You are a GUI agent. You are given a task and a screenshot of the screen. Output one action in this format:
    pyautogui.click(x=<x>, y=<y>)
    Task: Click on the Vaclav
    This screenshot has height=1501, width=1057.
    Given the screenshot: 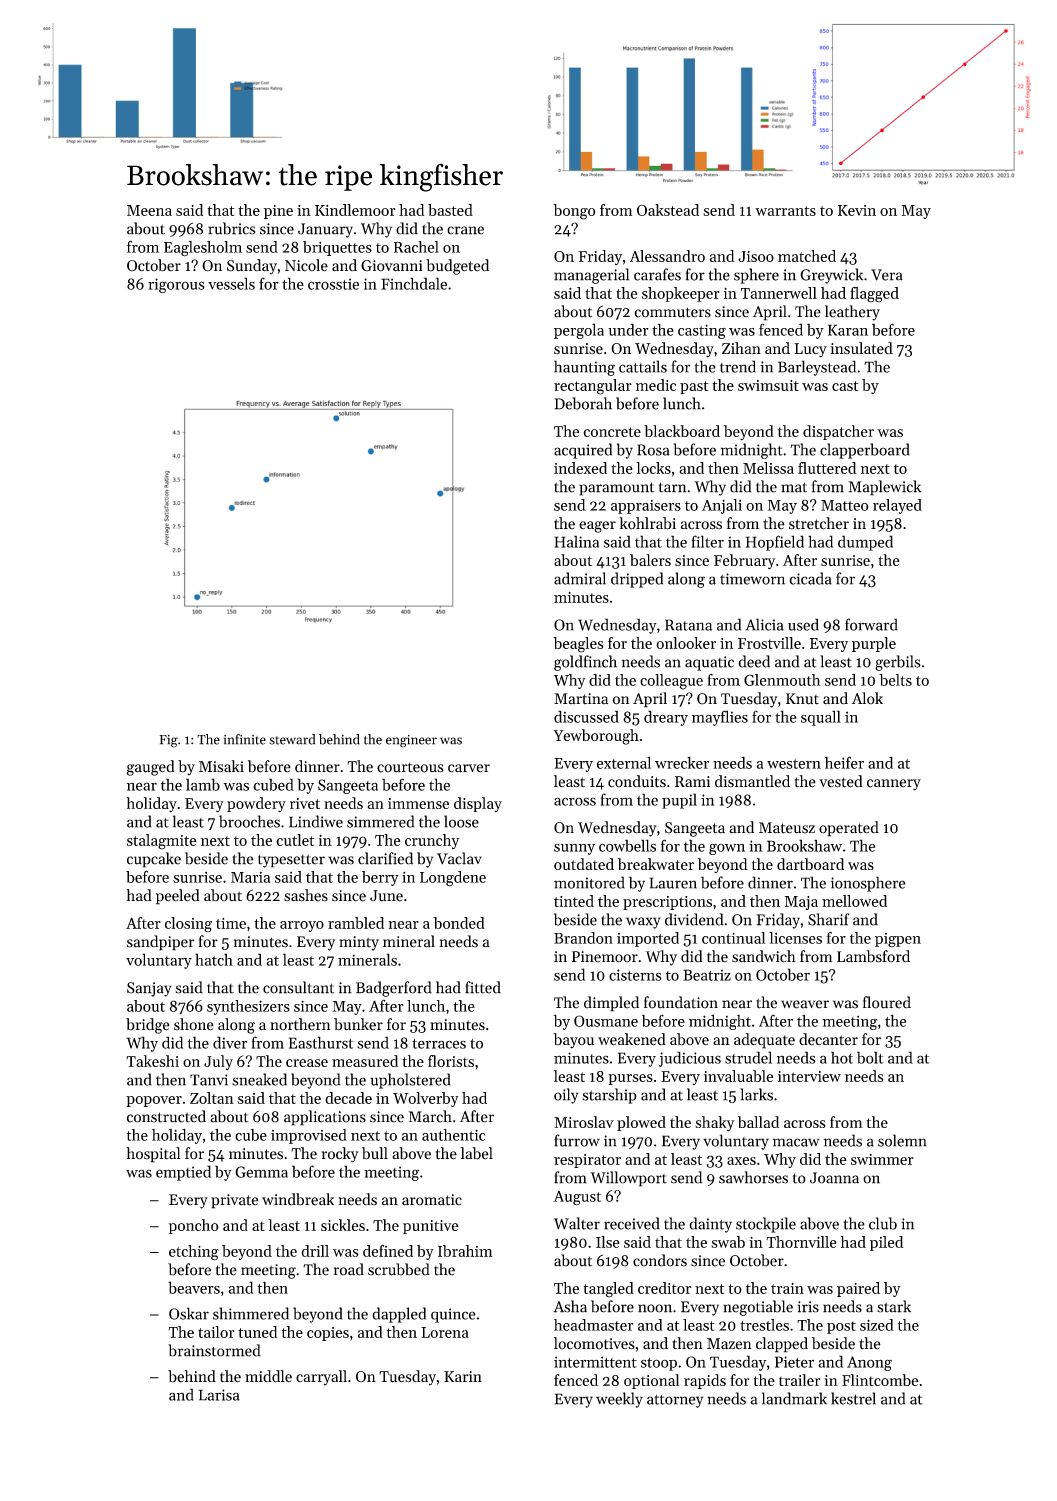 What is the action you would take?
    pyautogui.click(x=459, y=858)
